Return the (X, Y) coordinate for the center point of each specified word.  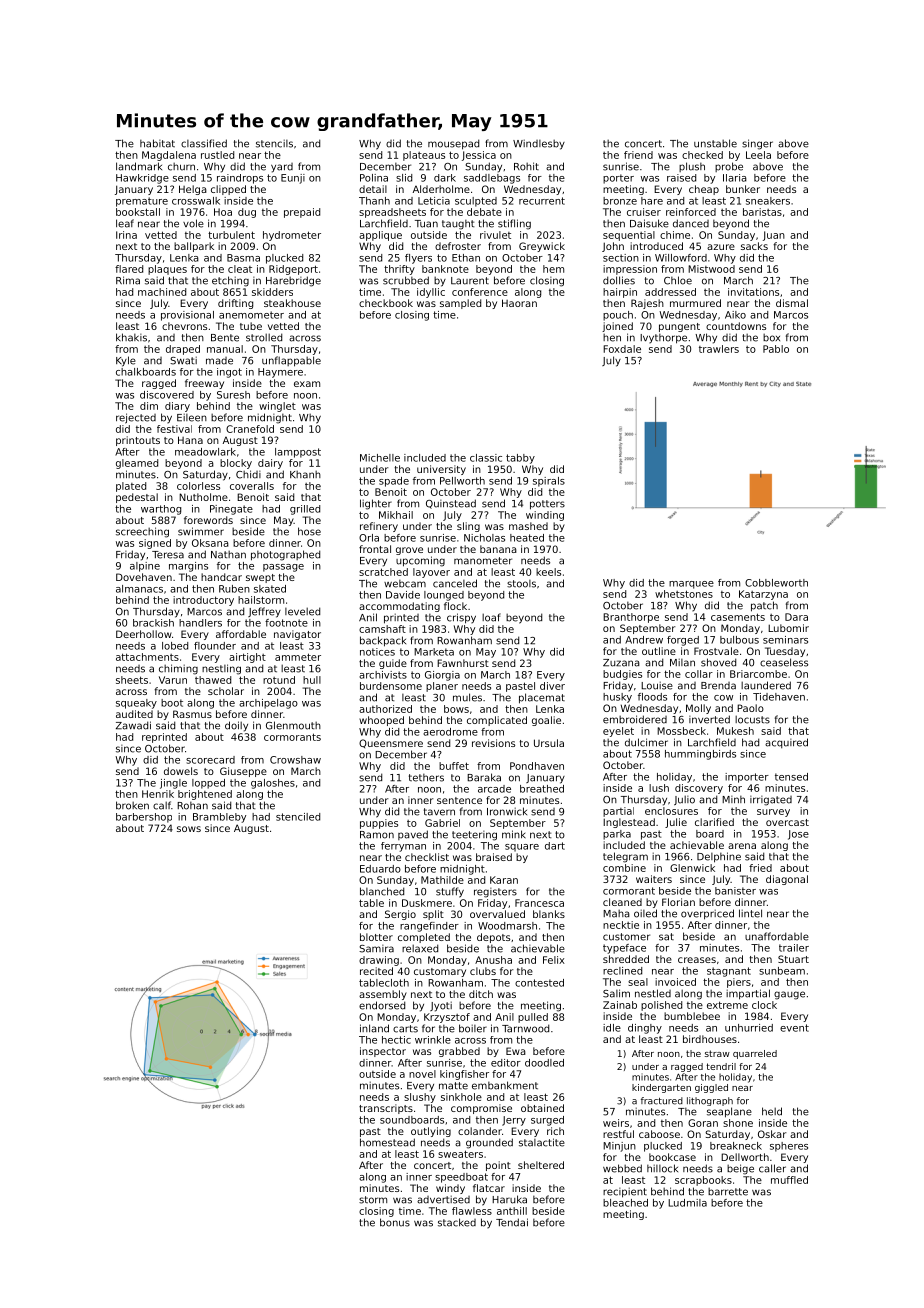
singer (757, 144)
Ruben (234, 589)
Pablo (776, 349)
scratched (383, 572)
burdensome (391, 686)
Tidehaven (779, 697)
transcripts (386, 1109)
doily (236, 726)
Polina (374, 178)
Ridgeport (293, 270)
